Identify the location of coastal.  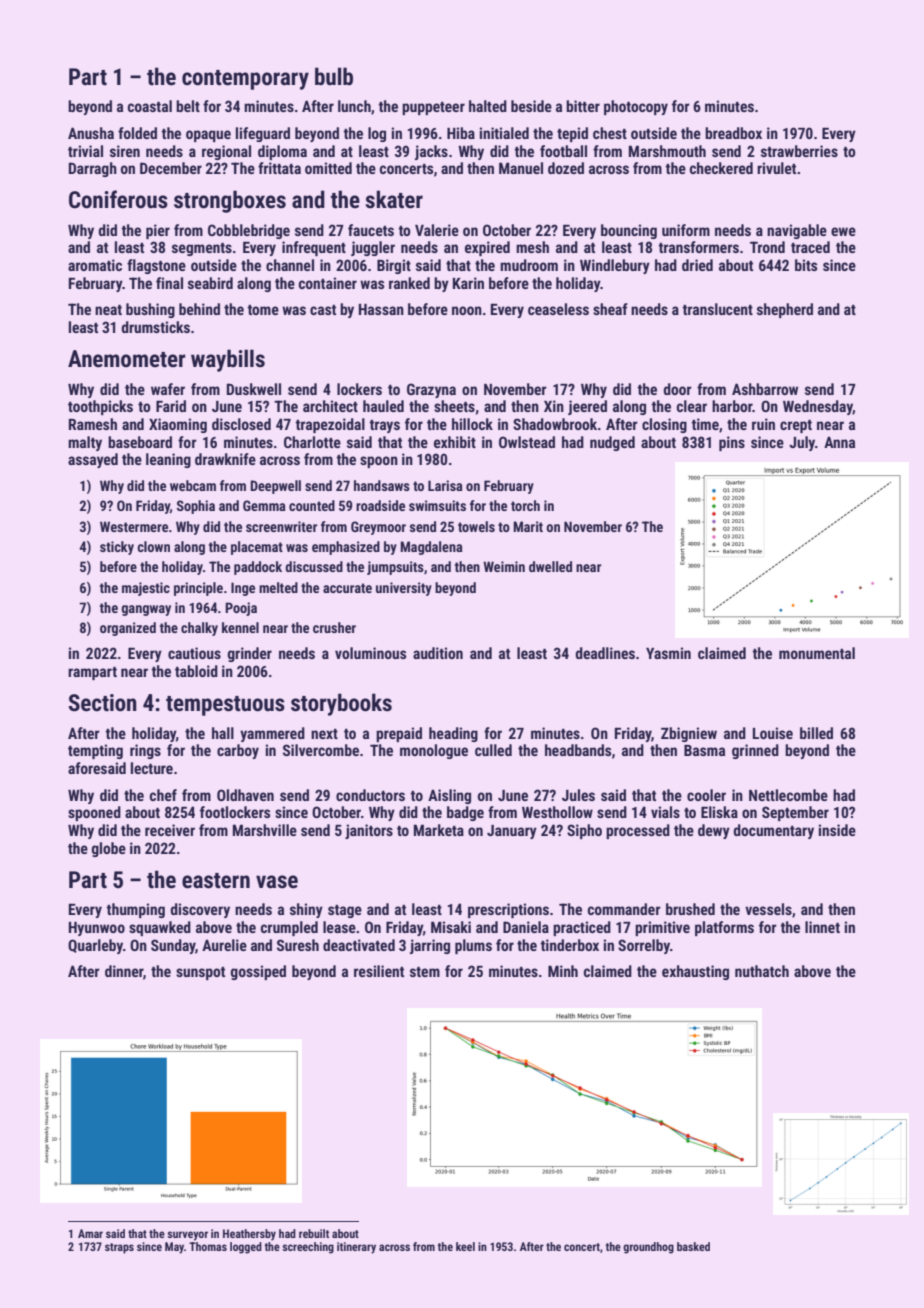
(150, 106).
